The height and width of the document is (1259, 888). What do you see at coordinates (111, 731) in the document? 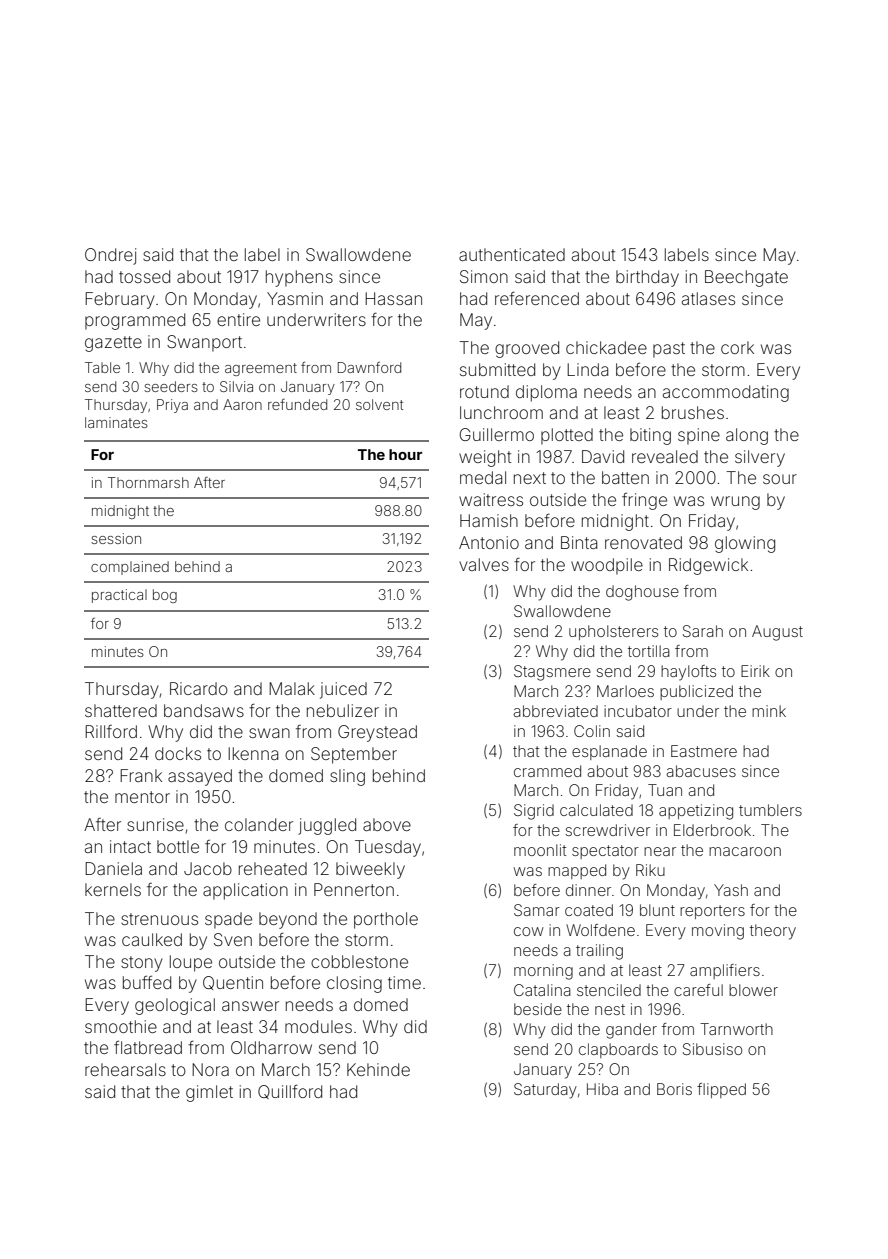
I see `Rillford` at bounding box center [111, 731].
